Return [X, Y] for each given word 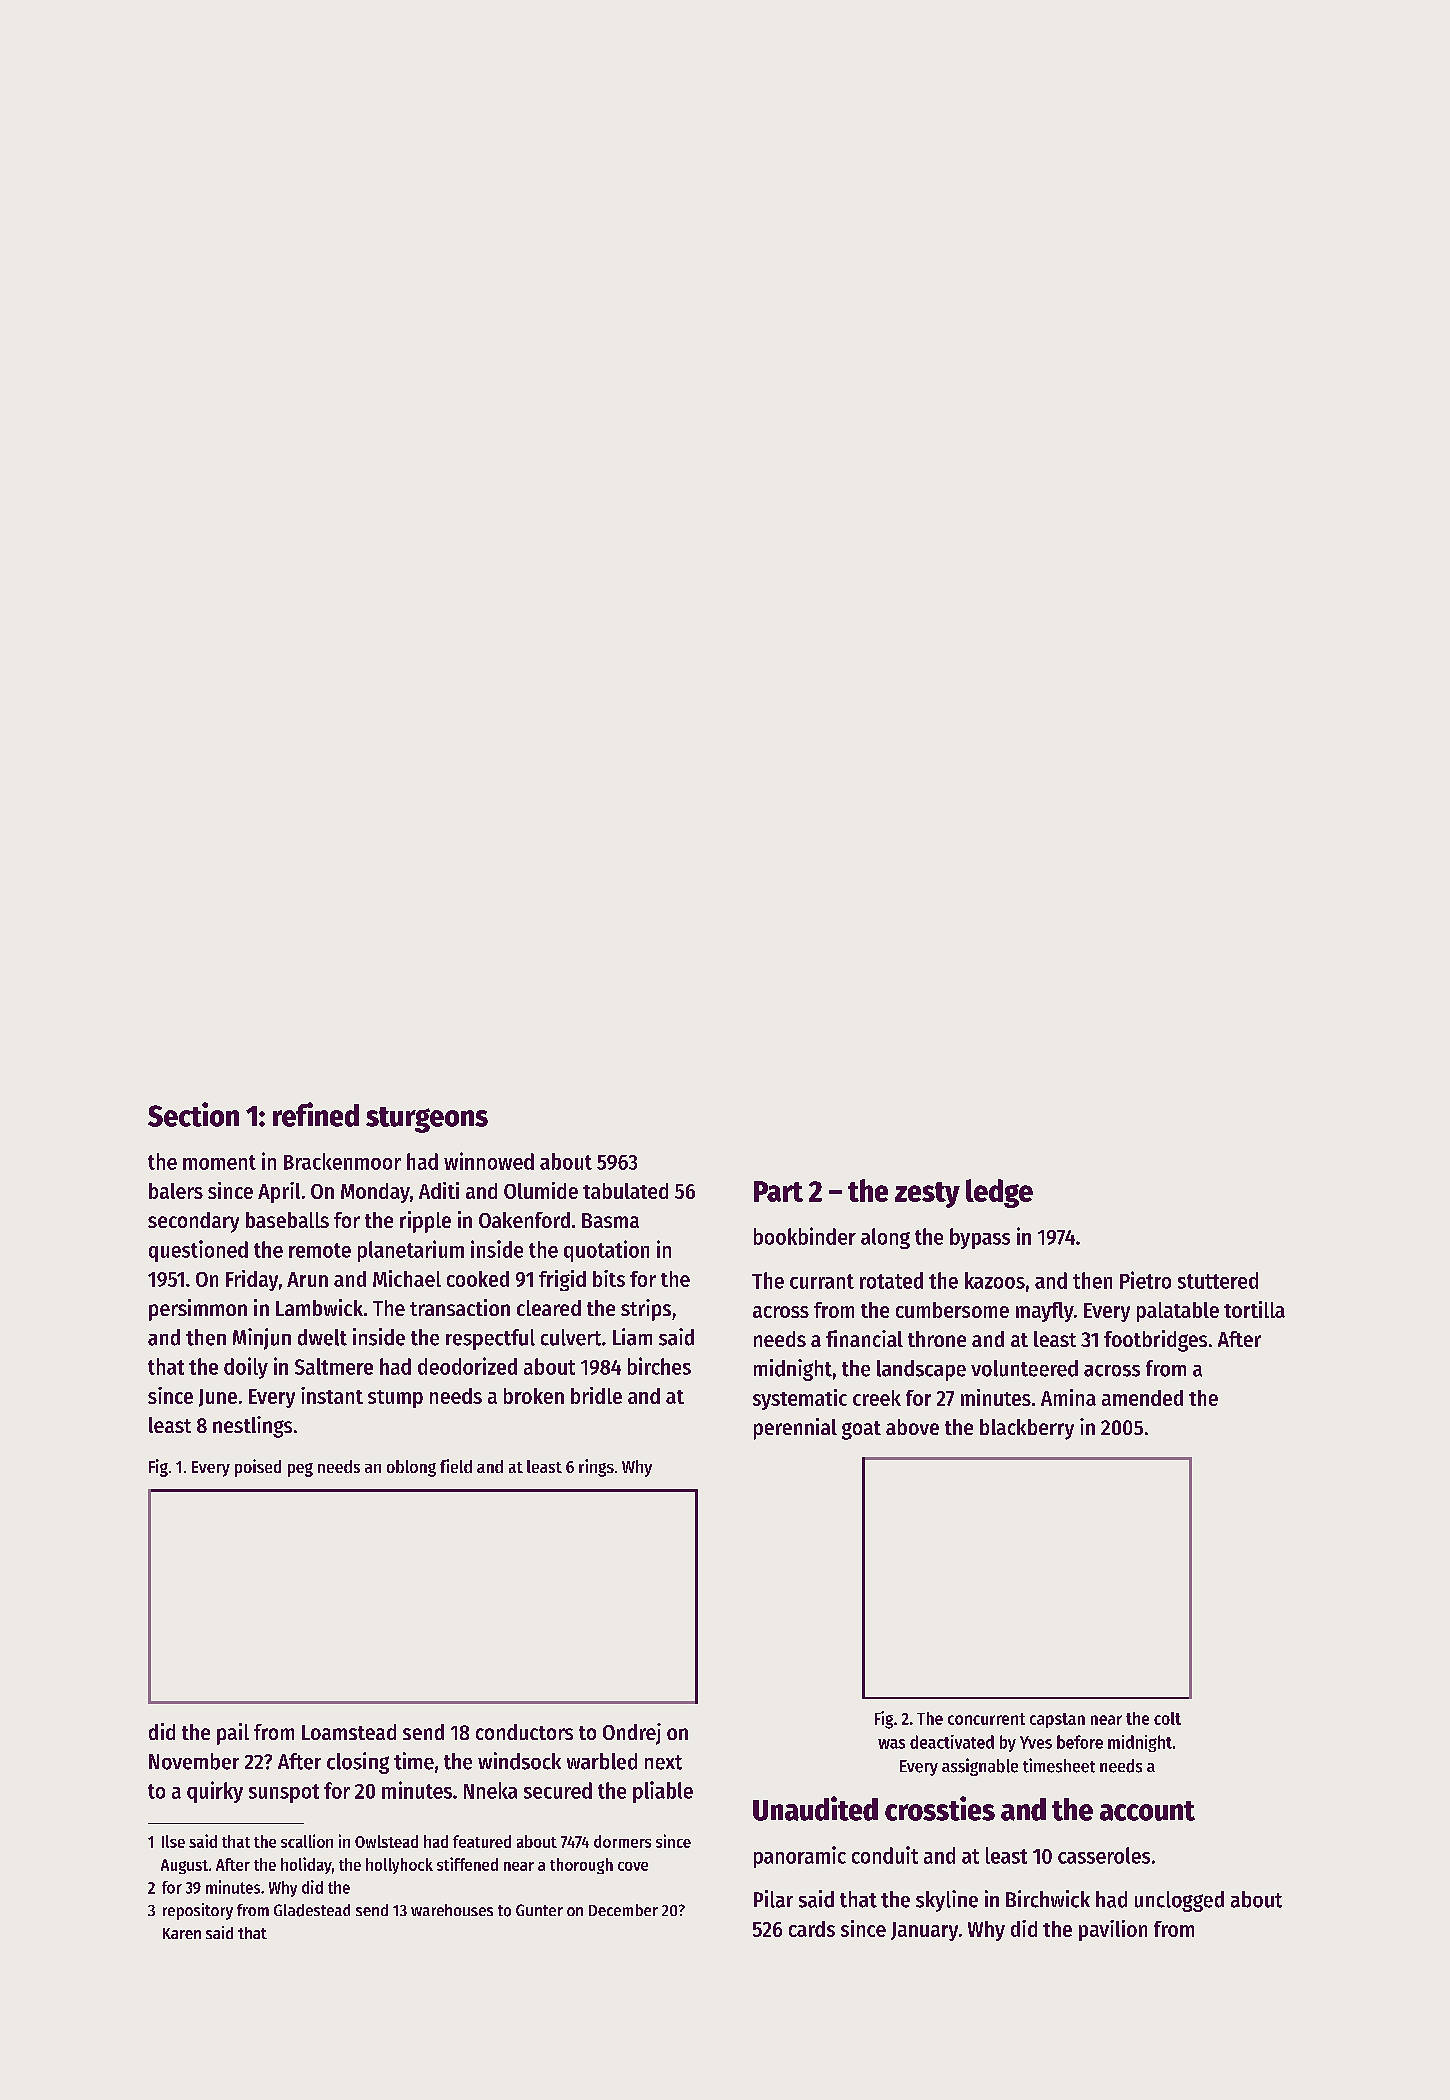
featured [482, 1841]
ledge [999, 1193]
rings [596, 1468]
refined [316, 1114]
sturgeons [427, 1120]
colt [1167, 1718]
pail [233, 1734]
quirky [215, 1792]
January [924, 1931]
